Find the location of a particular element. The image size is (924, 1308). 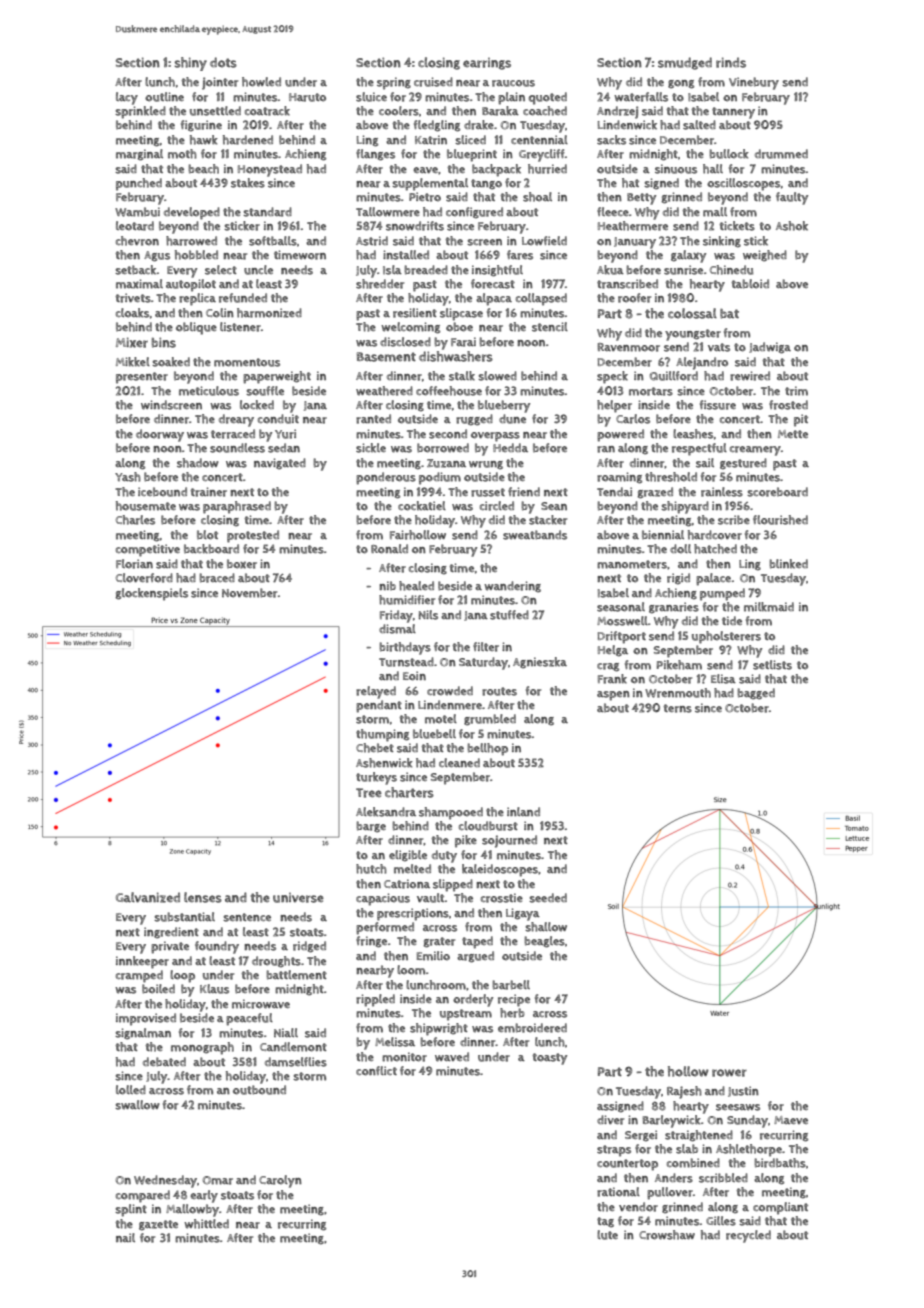

lacy is located at coordinates (127, 98).
